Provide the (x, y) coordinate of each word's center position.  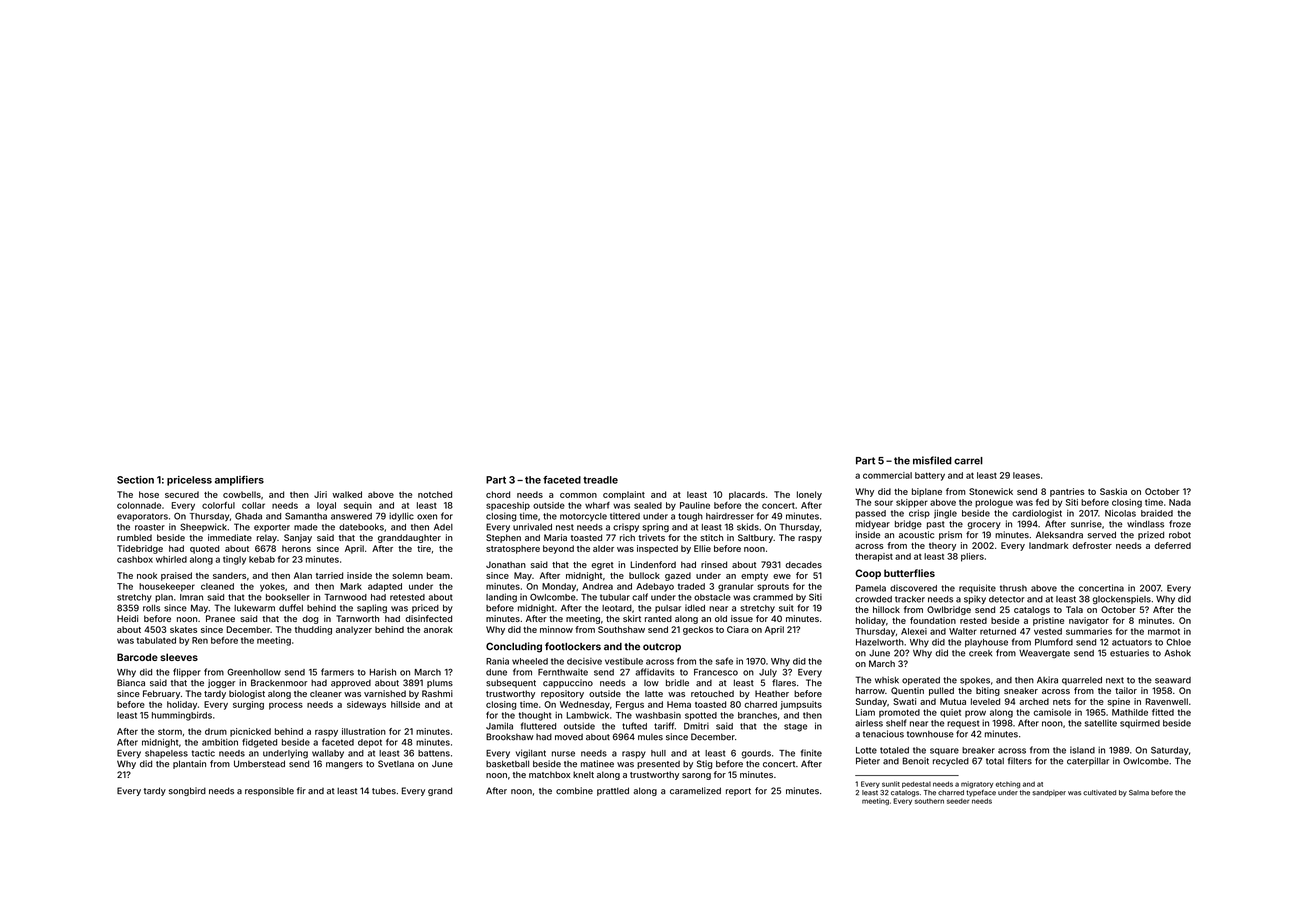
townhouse (930, 734)
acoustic (916, 535)
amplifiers (239, 481)
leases (1026, 475)
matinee (597, 764)
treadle (600, 480)
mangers (344, 765)
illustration (364, 731)
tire (424, 548)
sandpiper (1049, 793)
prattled (613, 791)
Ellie (702, 548)
